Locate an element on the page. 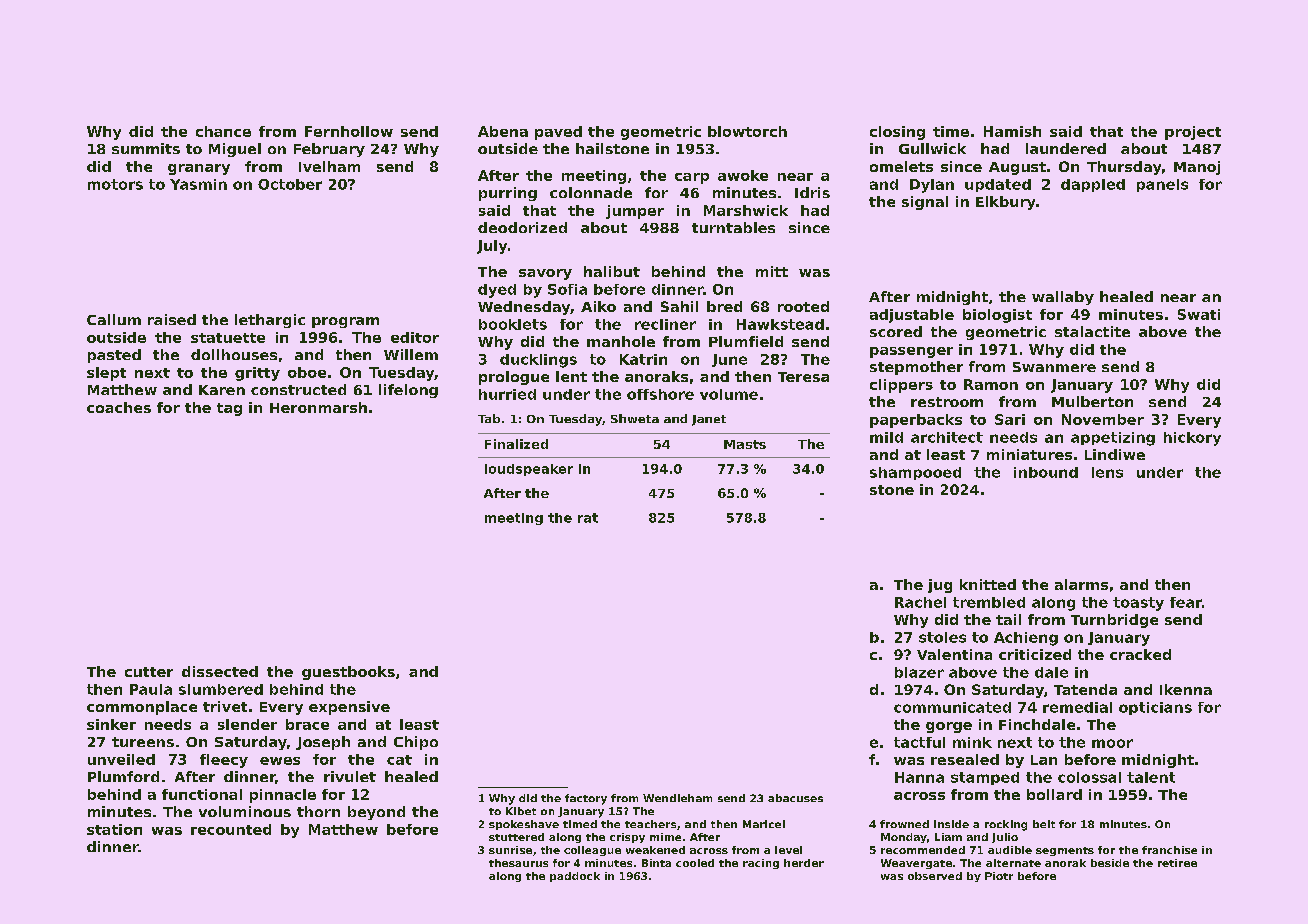  blazer is located at coordinates (919, 672).
